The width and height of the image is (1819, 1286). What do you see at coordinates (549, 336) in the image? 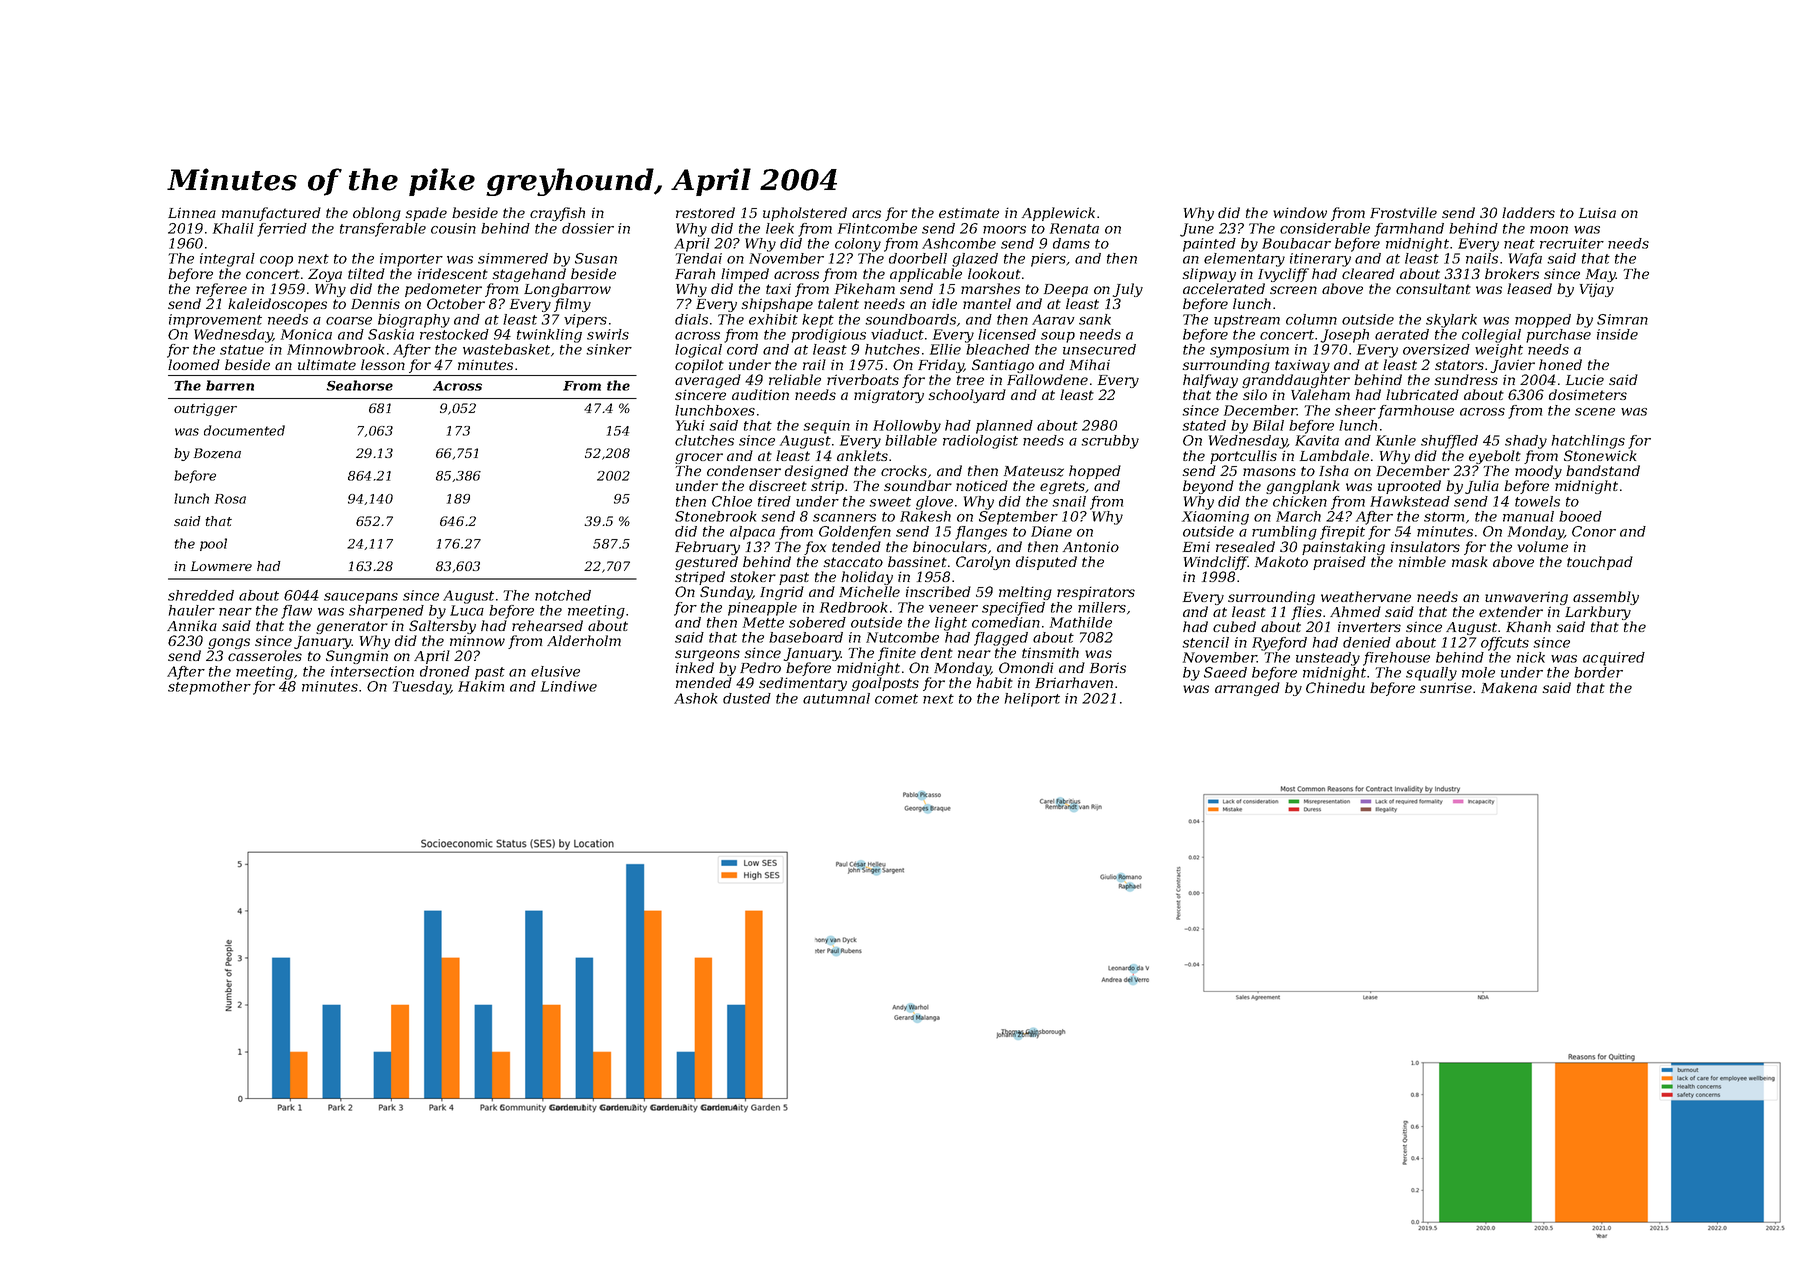
I see `twinkling` at bounding box center [549, 336].
